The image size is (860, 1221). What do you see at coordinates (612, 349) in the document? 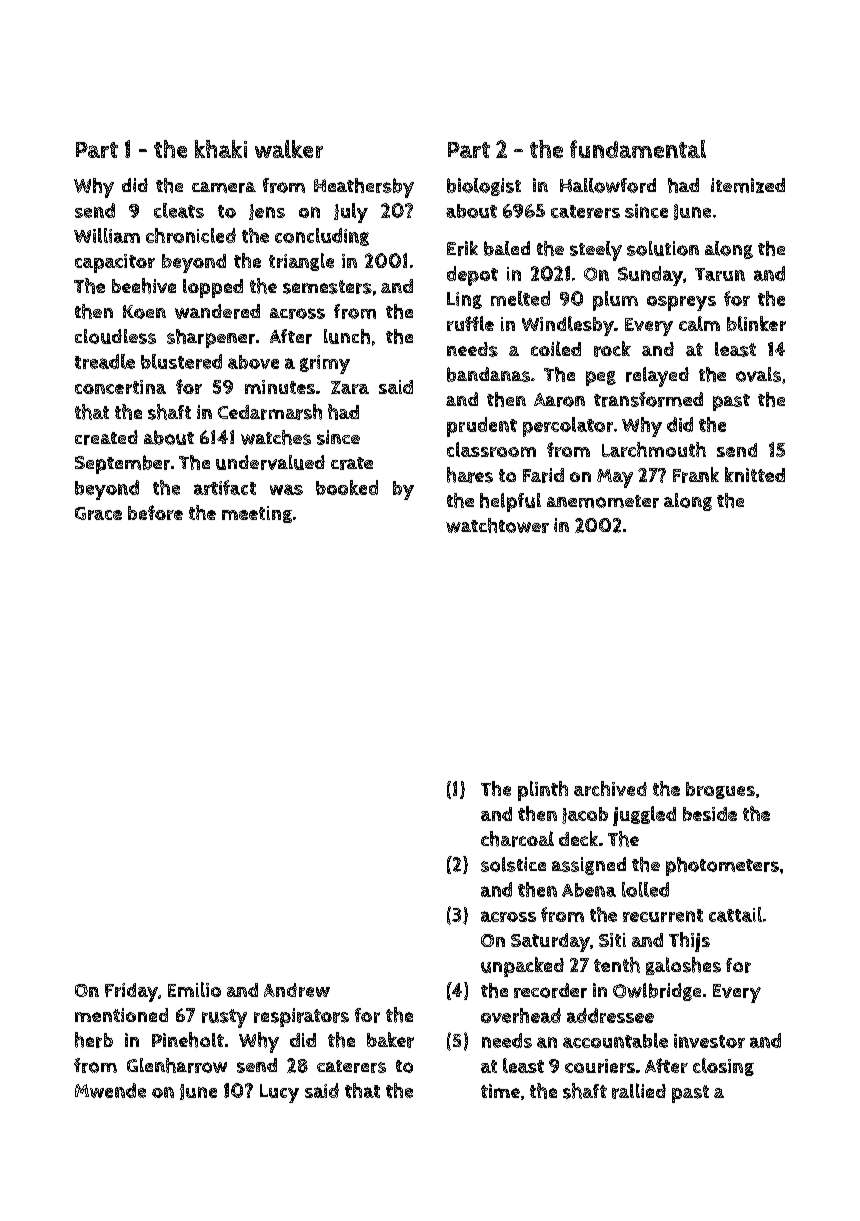
I see `rock` at bounding box center [612, 349].
